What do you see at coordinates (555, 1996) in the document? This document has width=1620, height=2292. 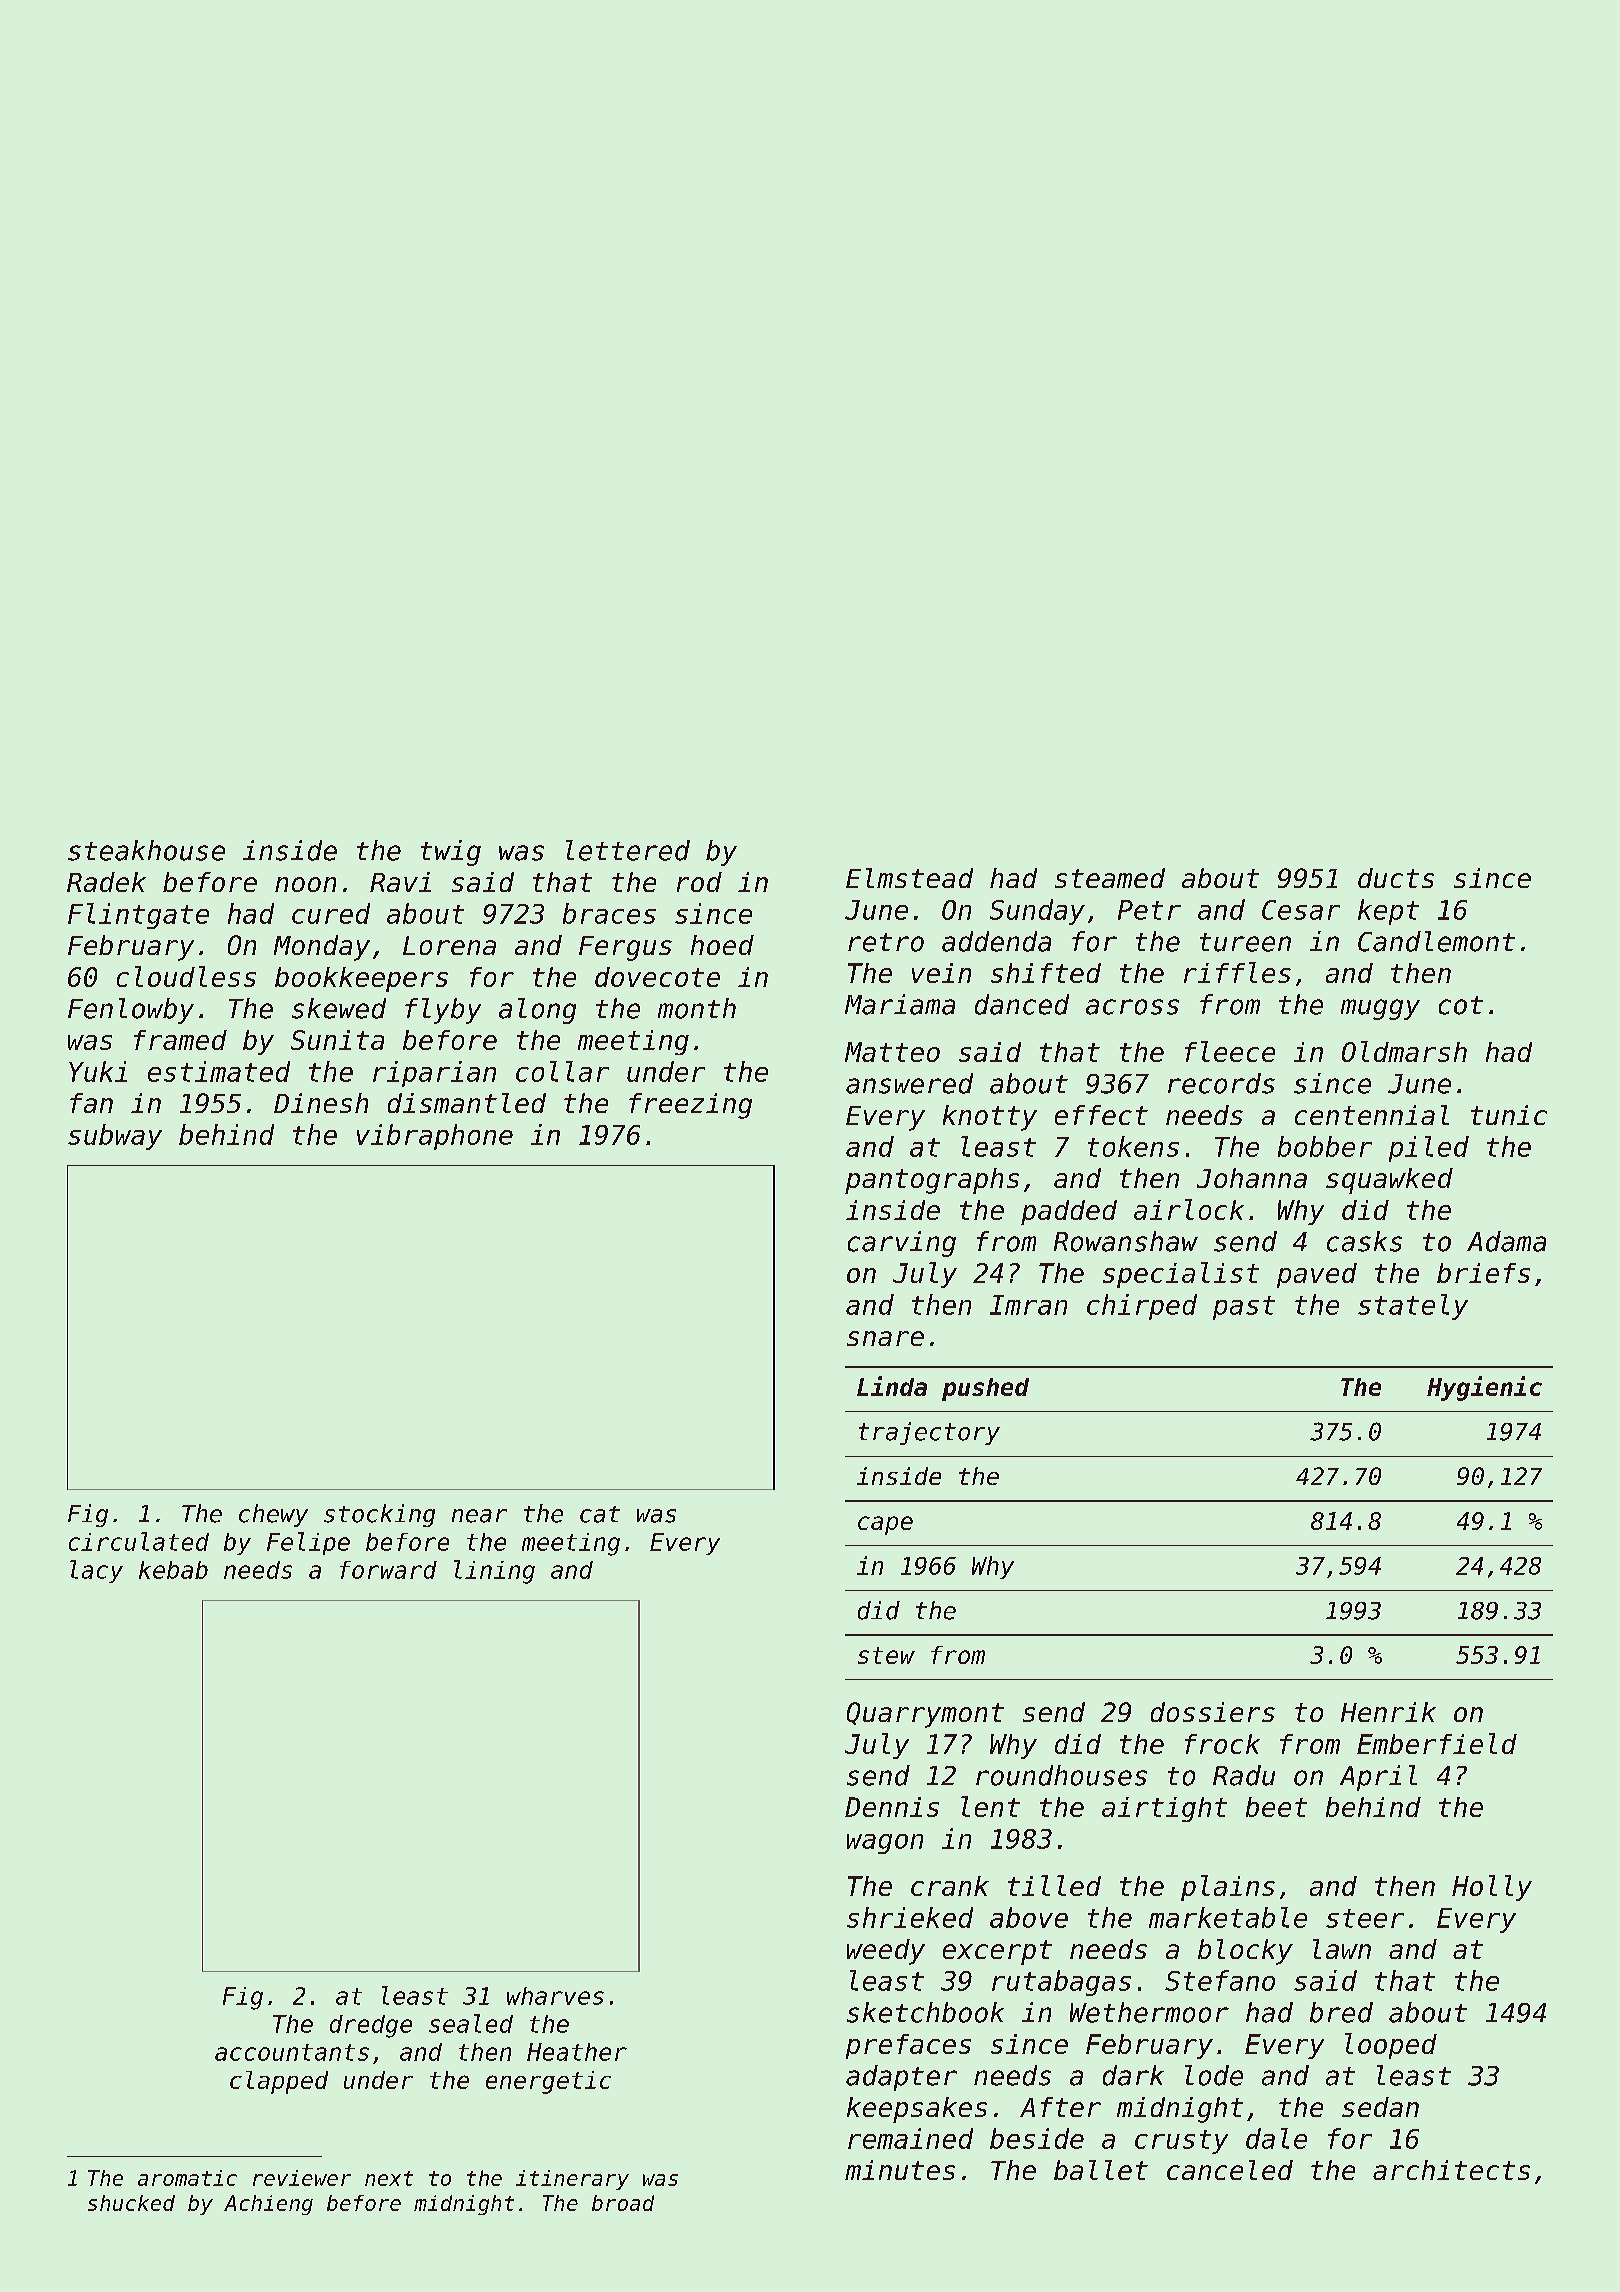 I see `wharves` at bounding box center [555, 1996].
